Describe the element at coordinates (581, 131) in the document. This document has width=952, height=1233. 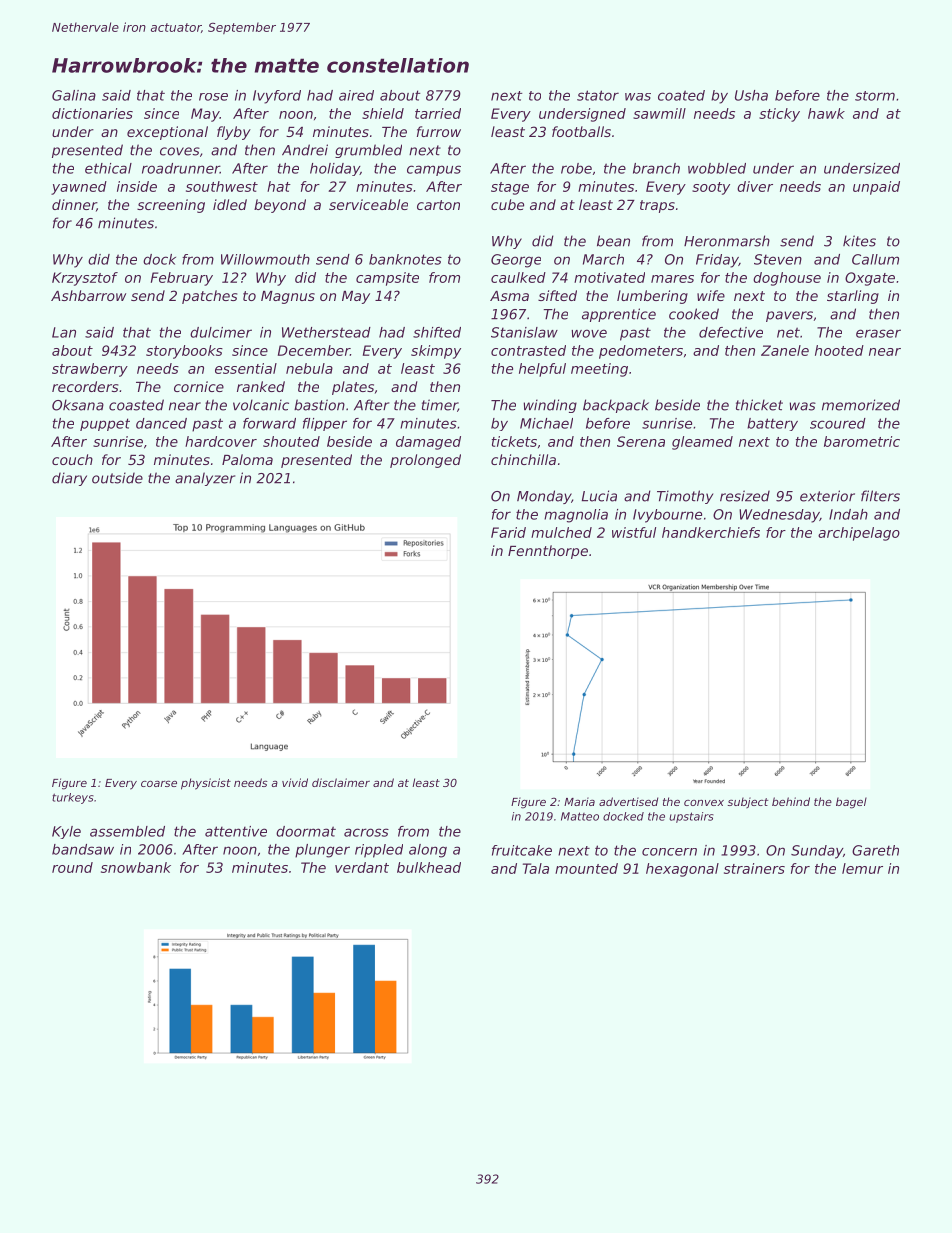
I see `footballs` at that location.
